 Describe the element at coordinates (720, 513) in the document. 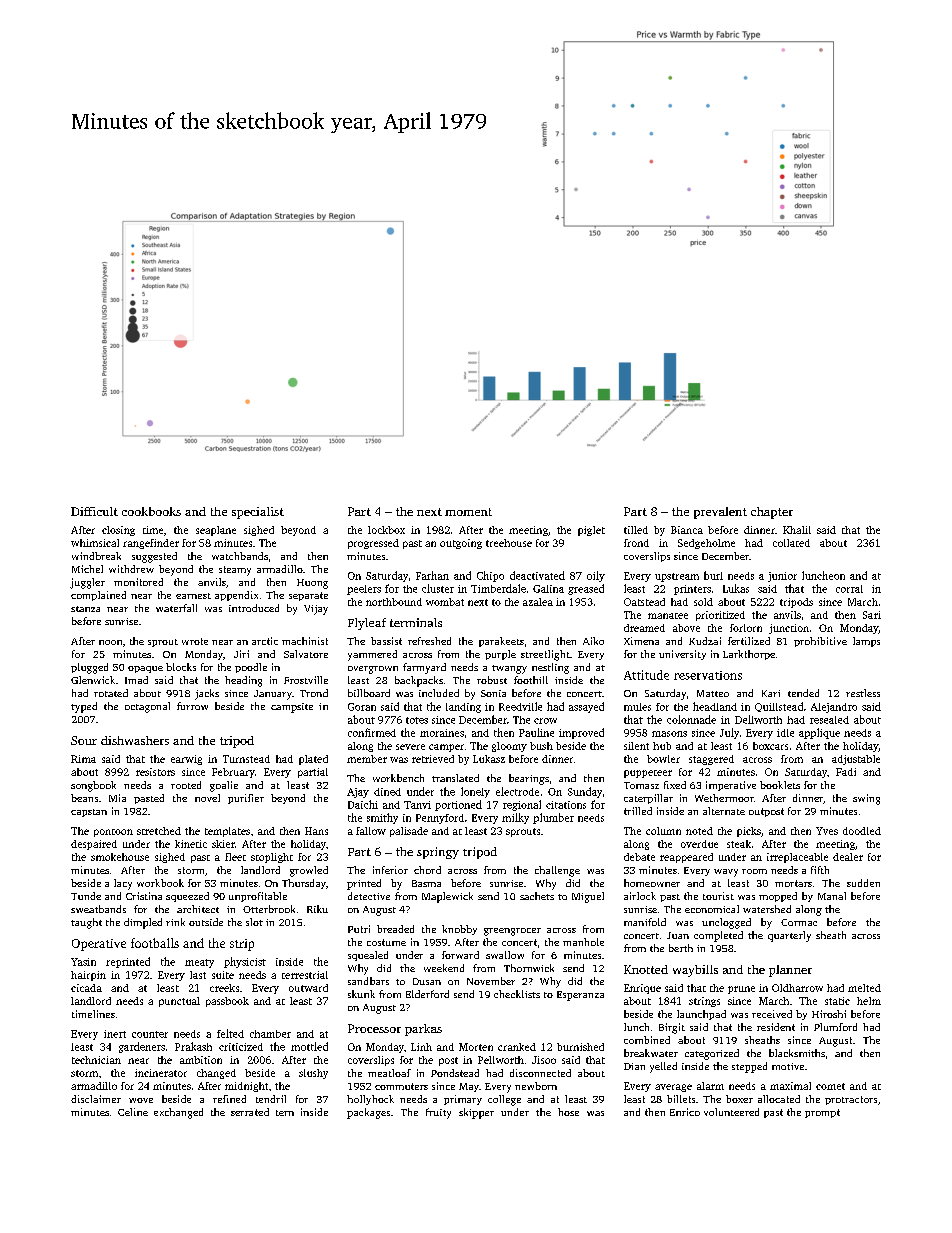

I see `prevalent` at that location.
